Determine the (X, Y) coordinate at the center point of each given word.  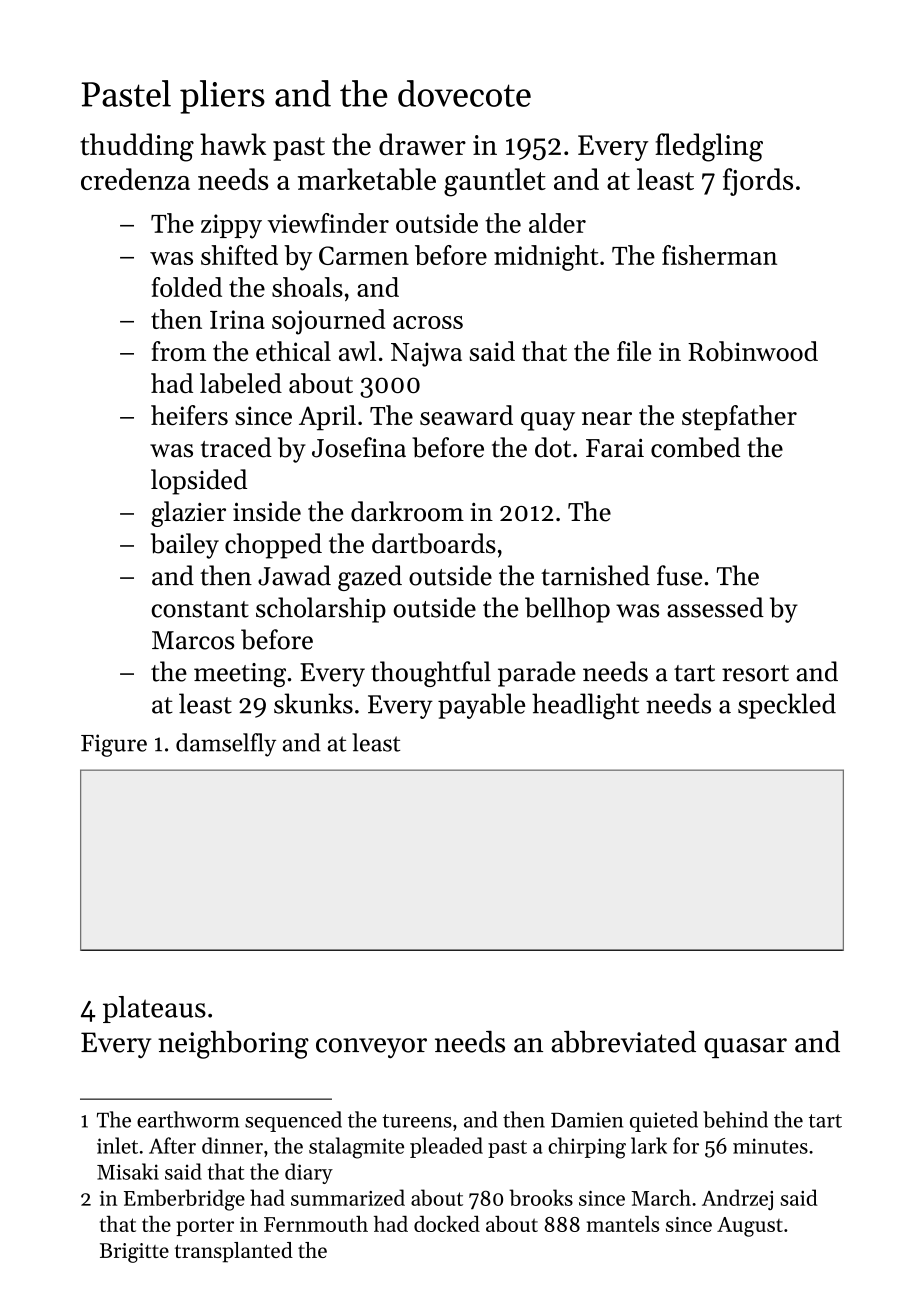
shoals (307, 287)
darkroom (407, 511)
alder (557, 223)
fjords (758, 182)
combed (695, 447)
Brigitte (134, 1253)
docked (447, 1223)
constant (200, 609)
